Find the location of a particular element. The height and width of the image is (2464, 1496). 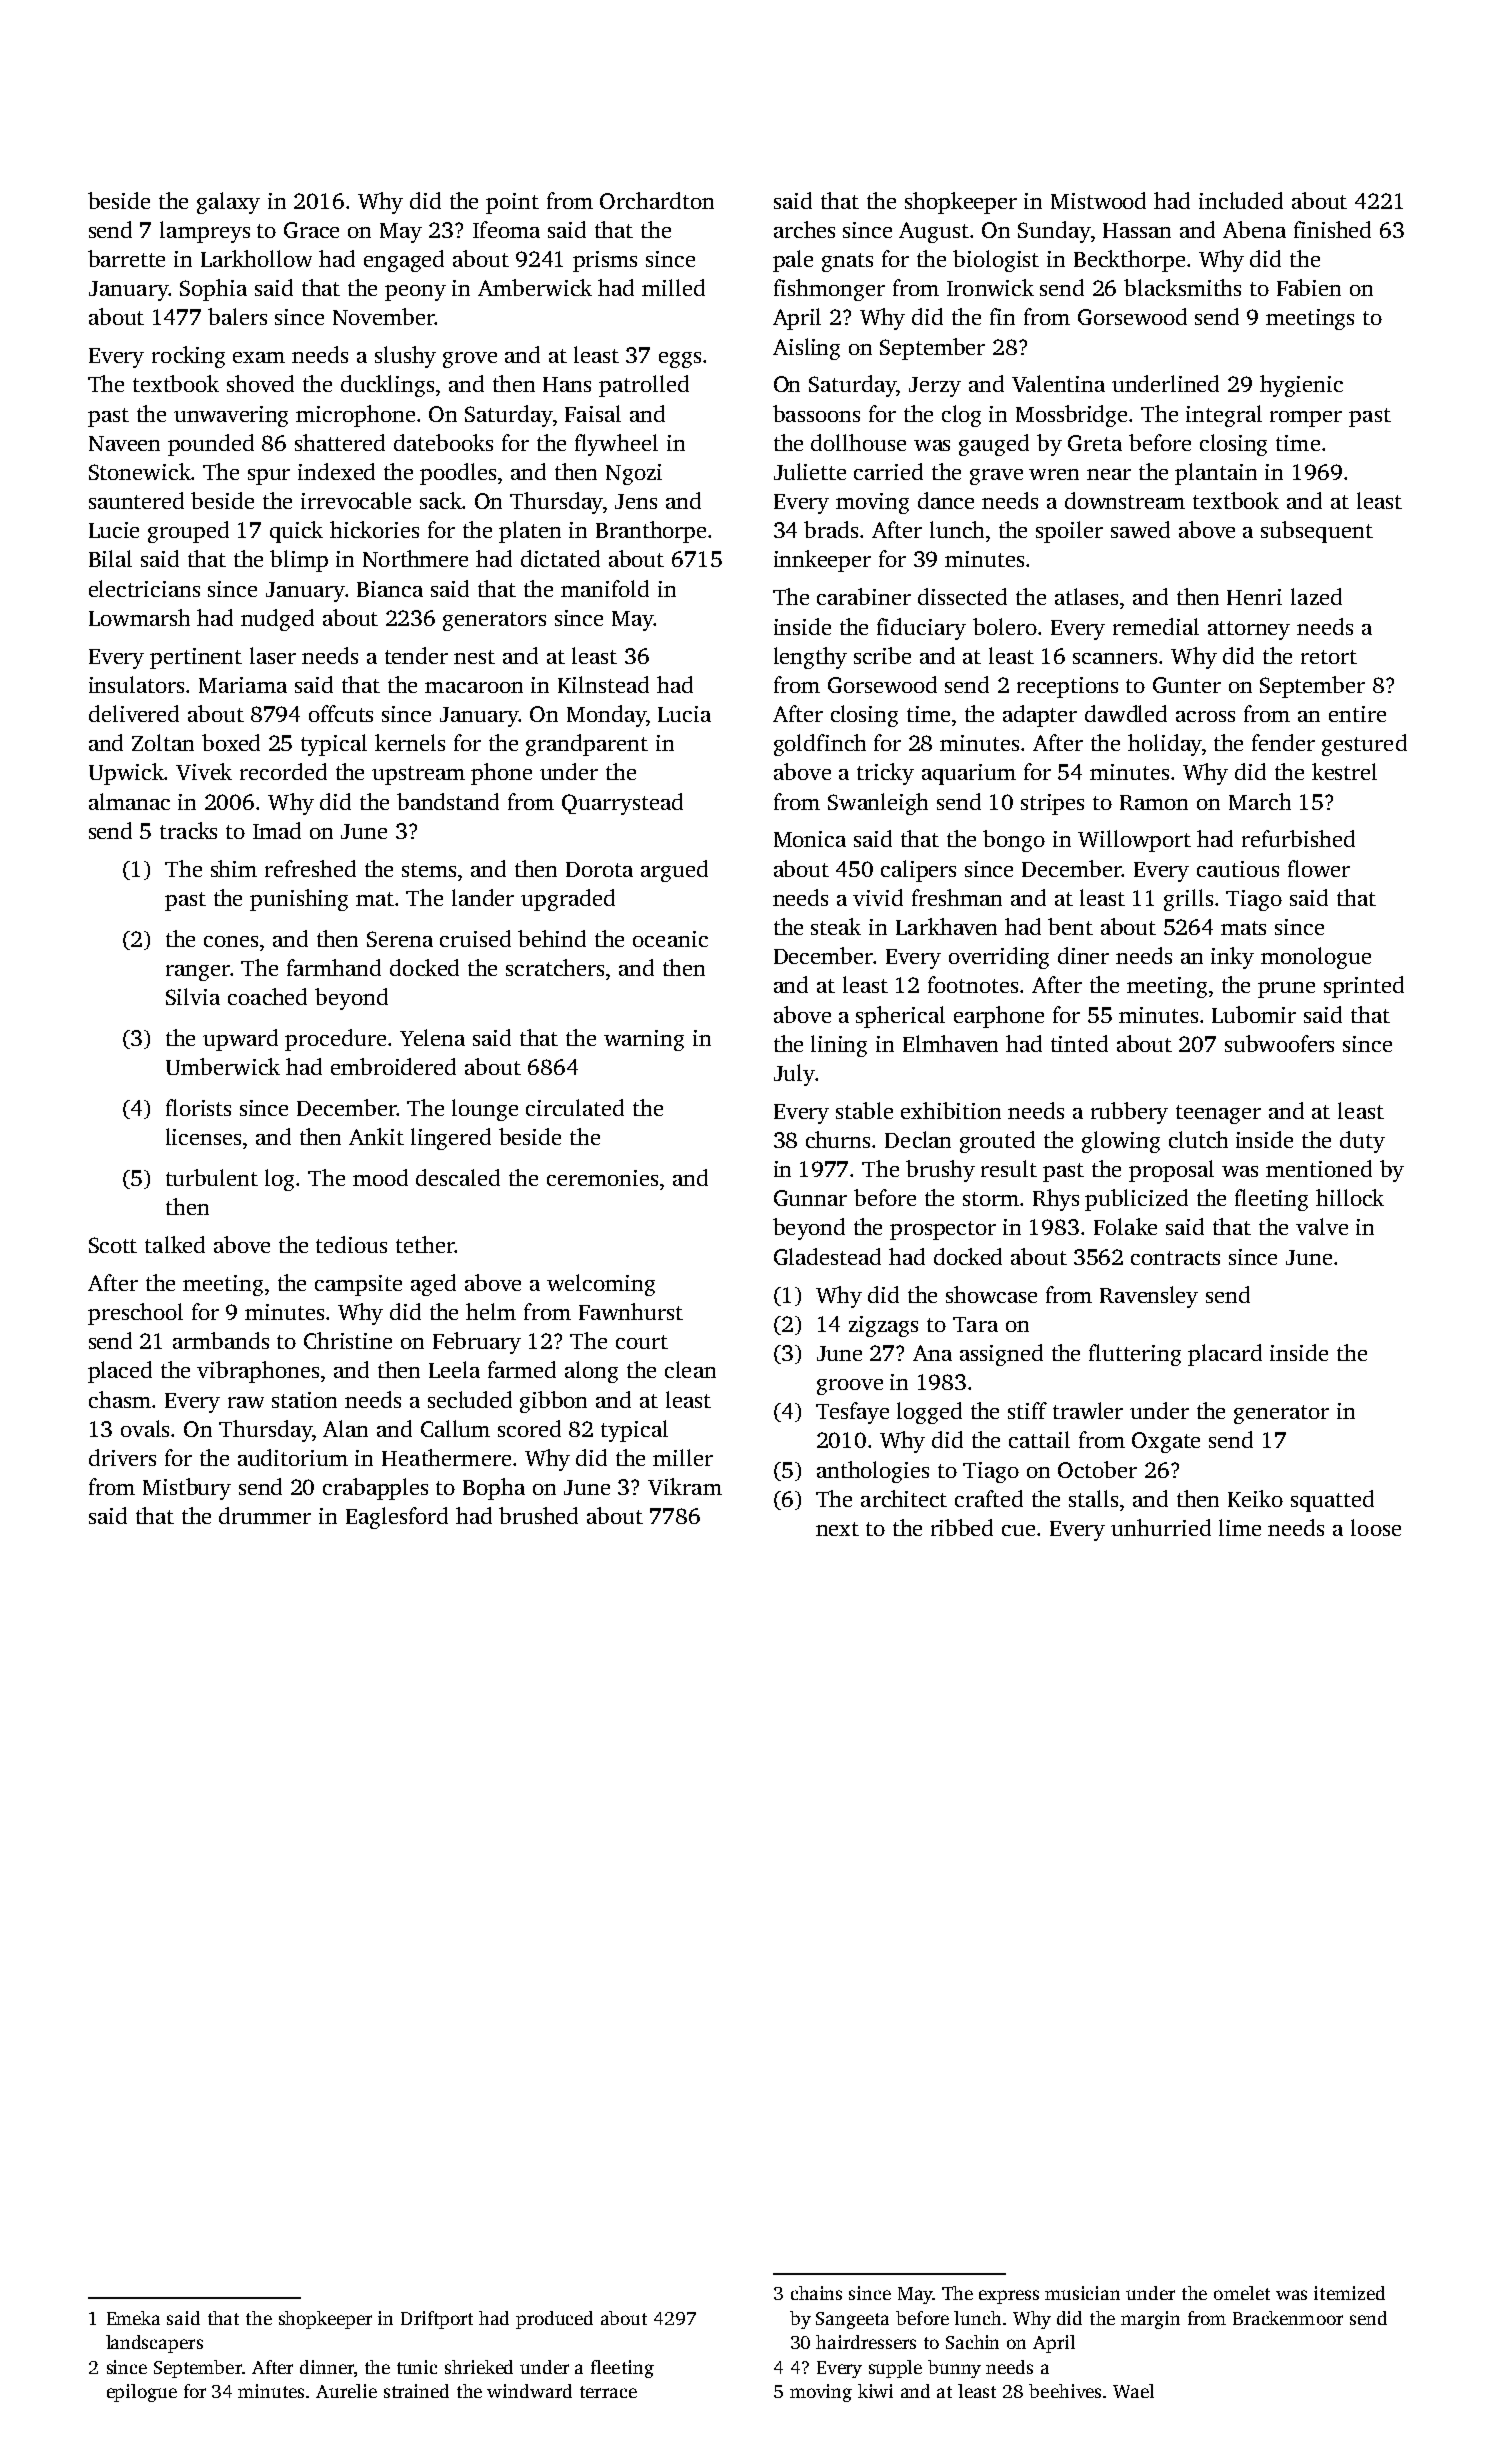

windward is located at coordinates (529, 2391).
